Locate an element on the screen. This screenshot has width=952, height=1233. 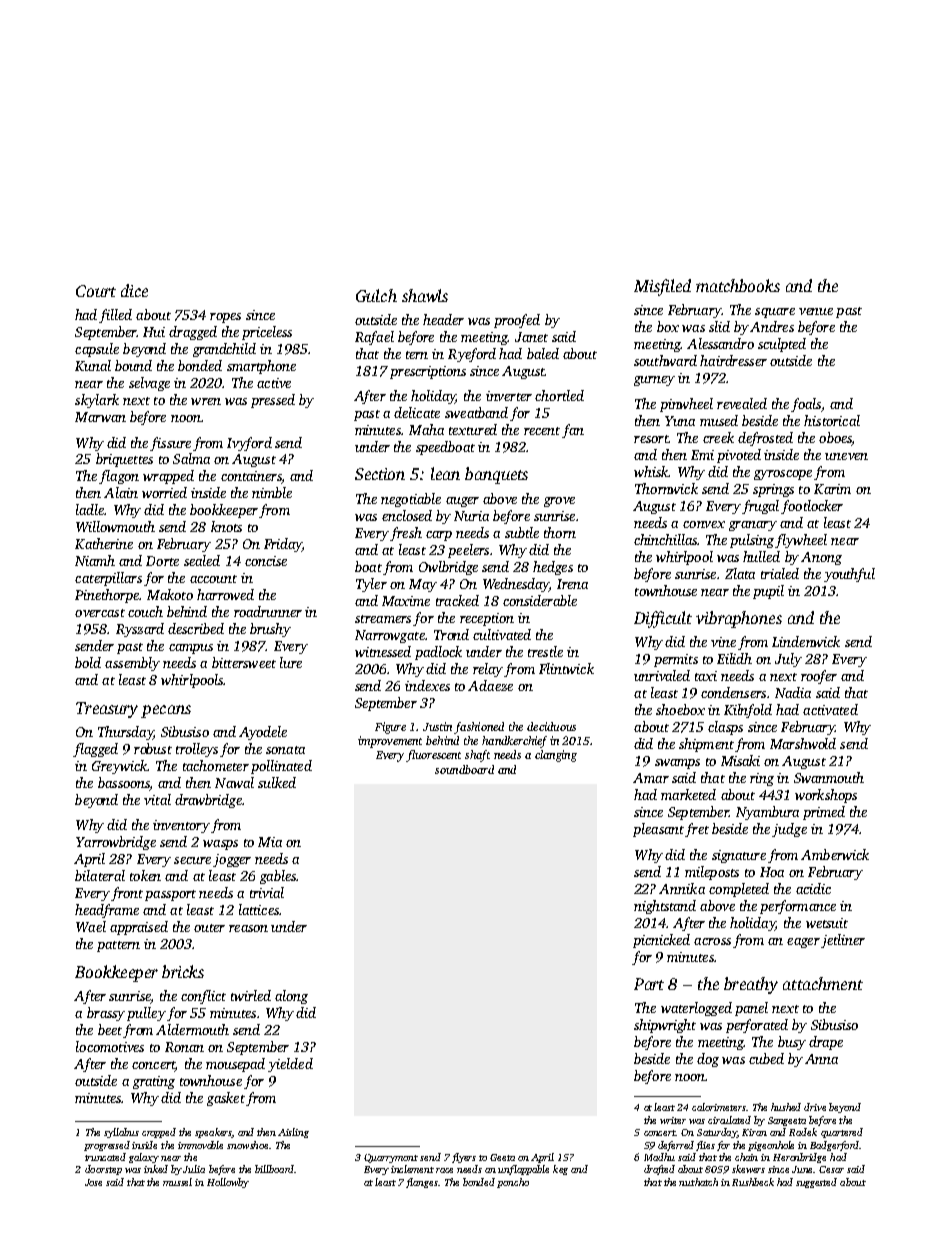
Marshwold is located at coordinates (803, 743).
